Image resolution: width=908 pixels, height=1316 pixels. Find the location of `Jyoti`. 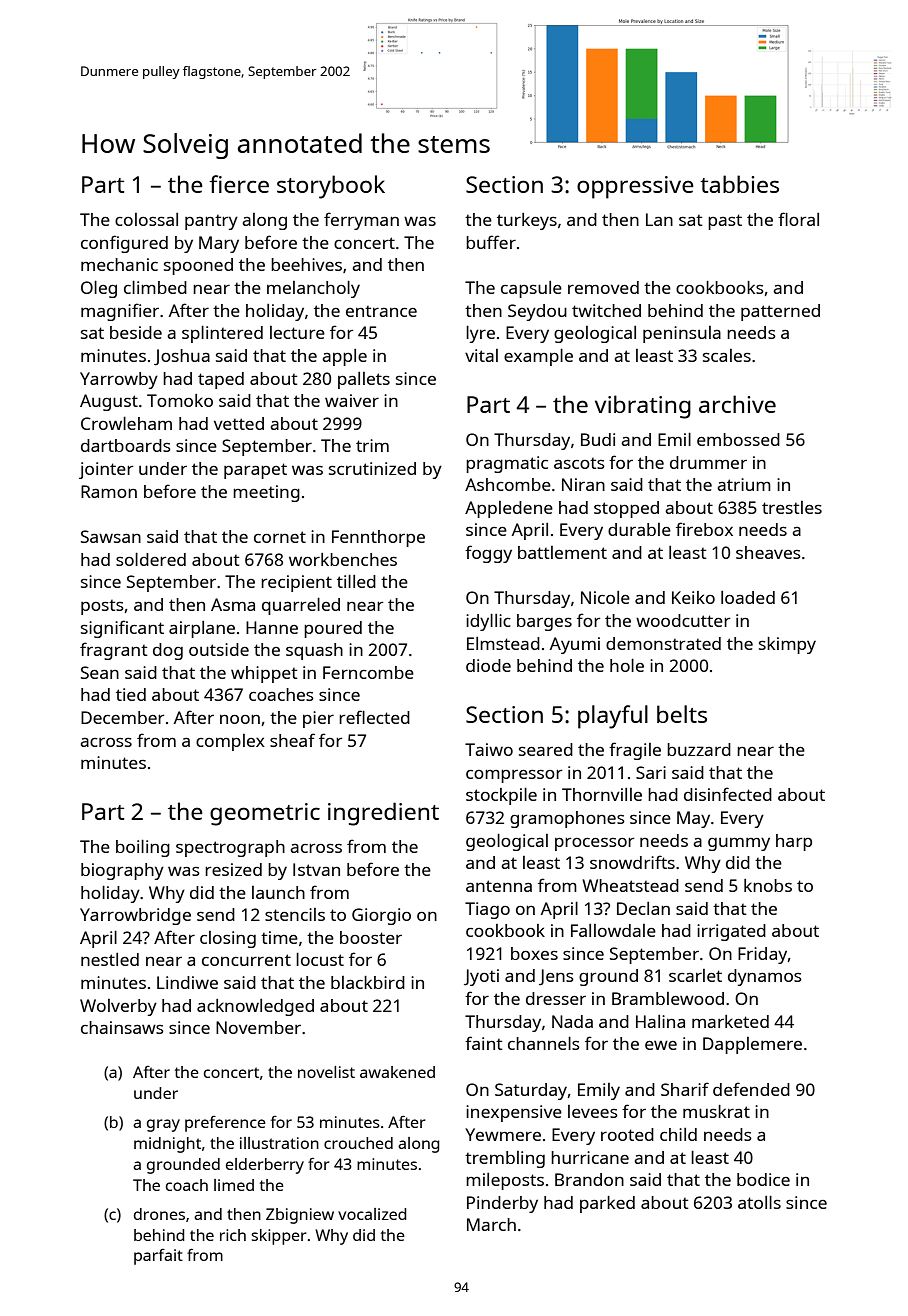

Jyoti is located at coordinates (481, 977).
